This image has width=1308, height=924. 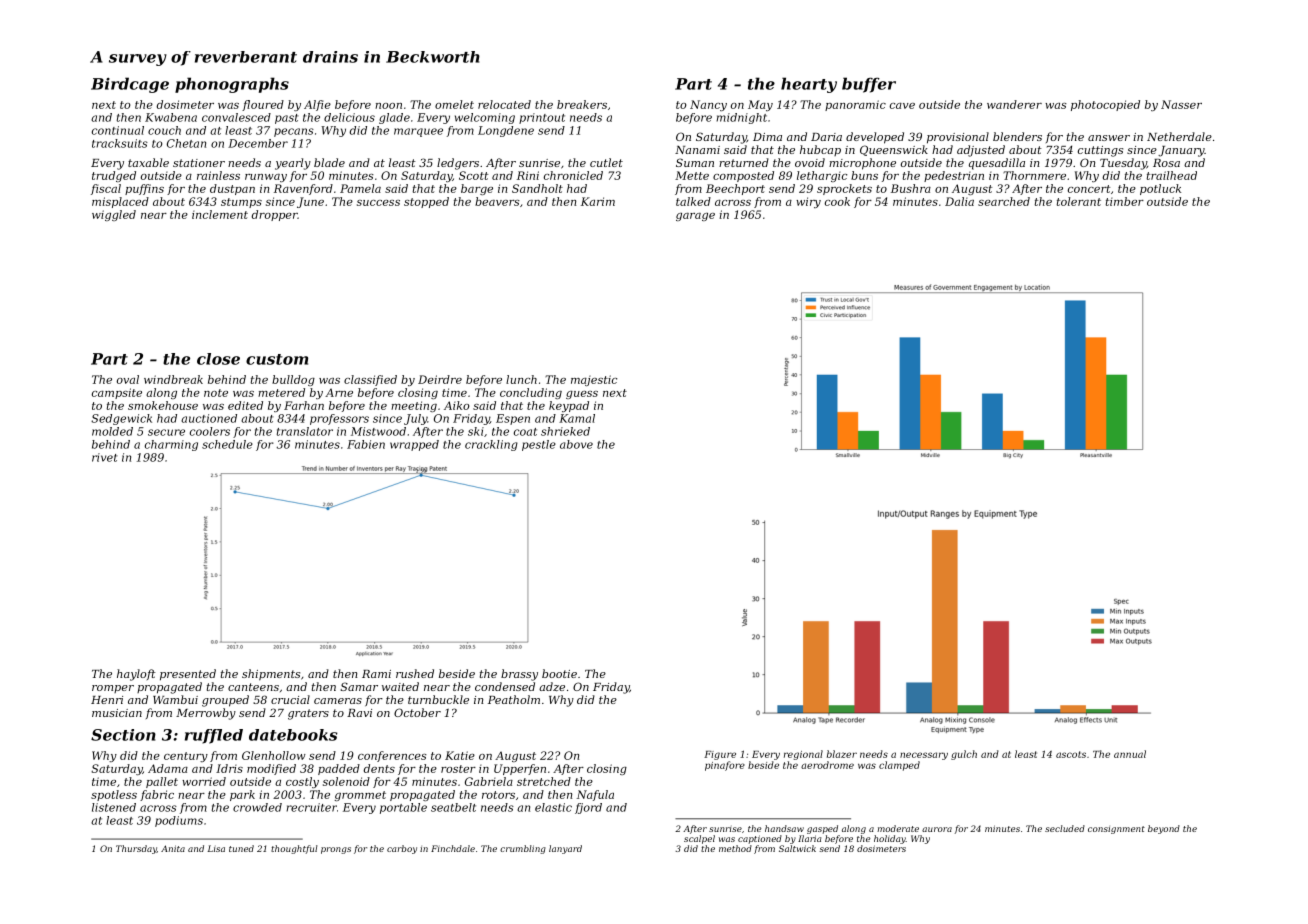 I want to click on inclement, so click(x=220, y=214).
